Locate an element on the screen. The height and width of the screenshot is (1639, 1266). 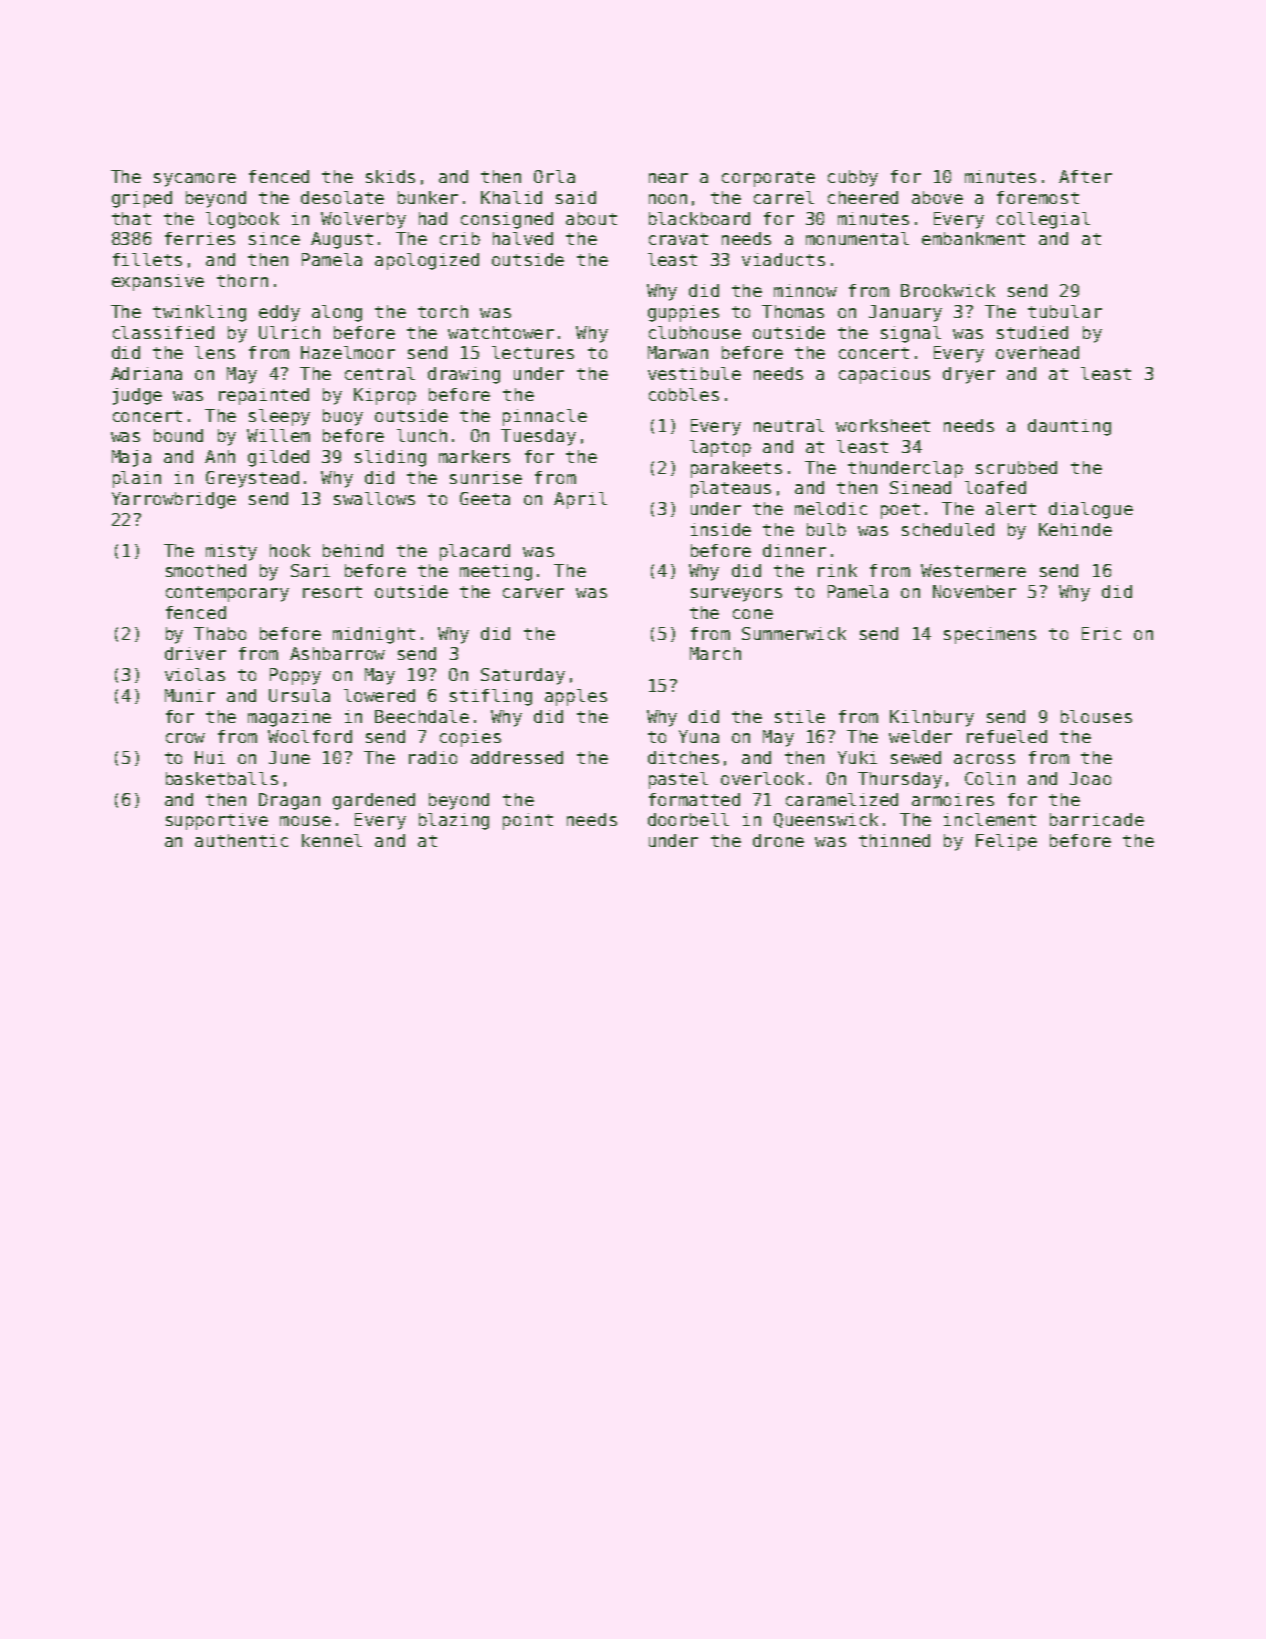
Brookwick is located at coordinates (948, 290).
